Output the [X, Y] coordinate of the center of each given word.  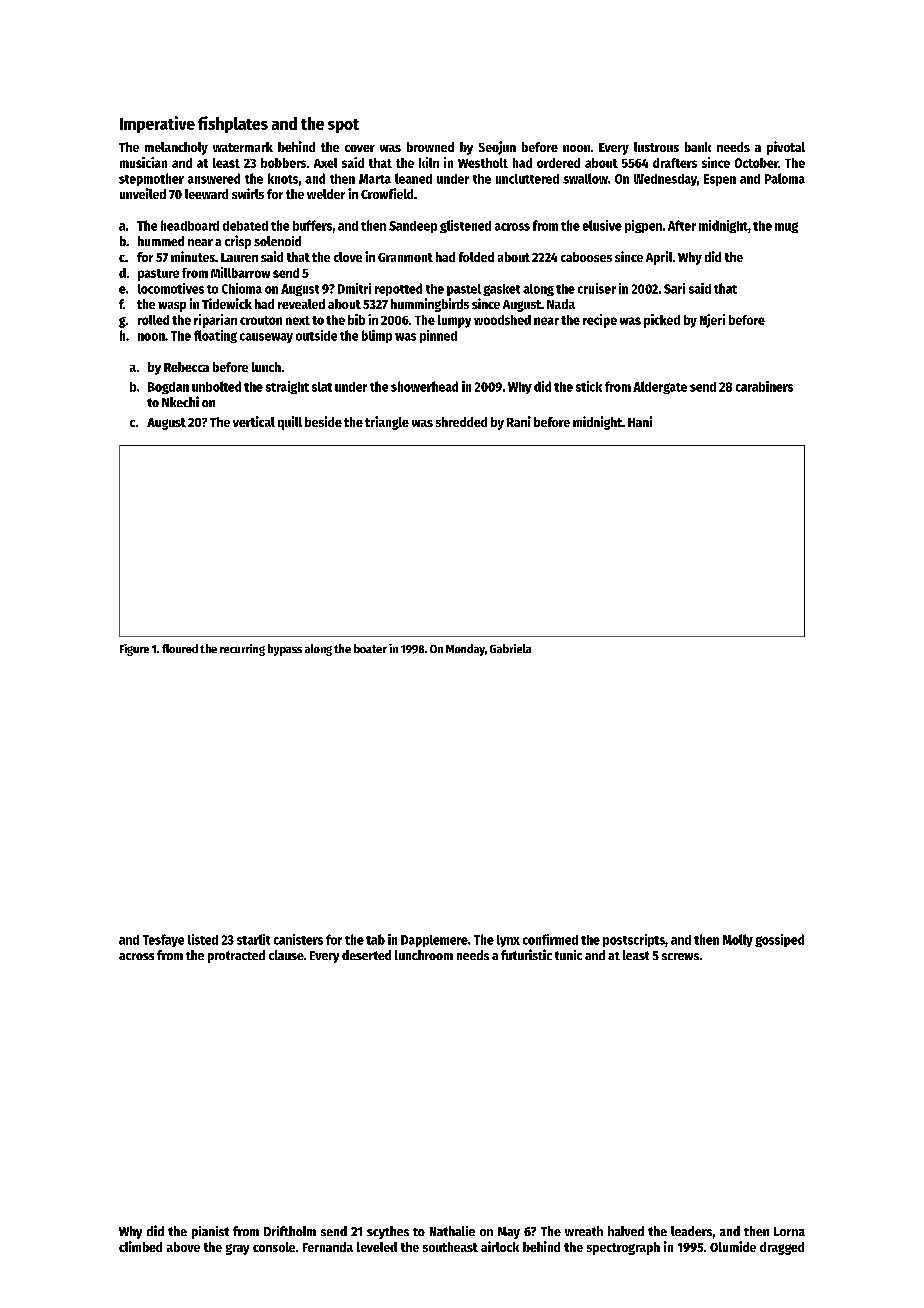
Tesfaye [163, 940]
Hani [640, 421]
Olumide [733, 1246]
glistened [465, 226]
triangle [387, 423]
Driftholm [290, 1231]
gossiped [779, 940]
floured [180, 648]
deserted [366, 955]
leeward [206, 194]
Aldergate [660, 387]
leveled [377, 1247]
